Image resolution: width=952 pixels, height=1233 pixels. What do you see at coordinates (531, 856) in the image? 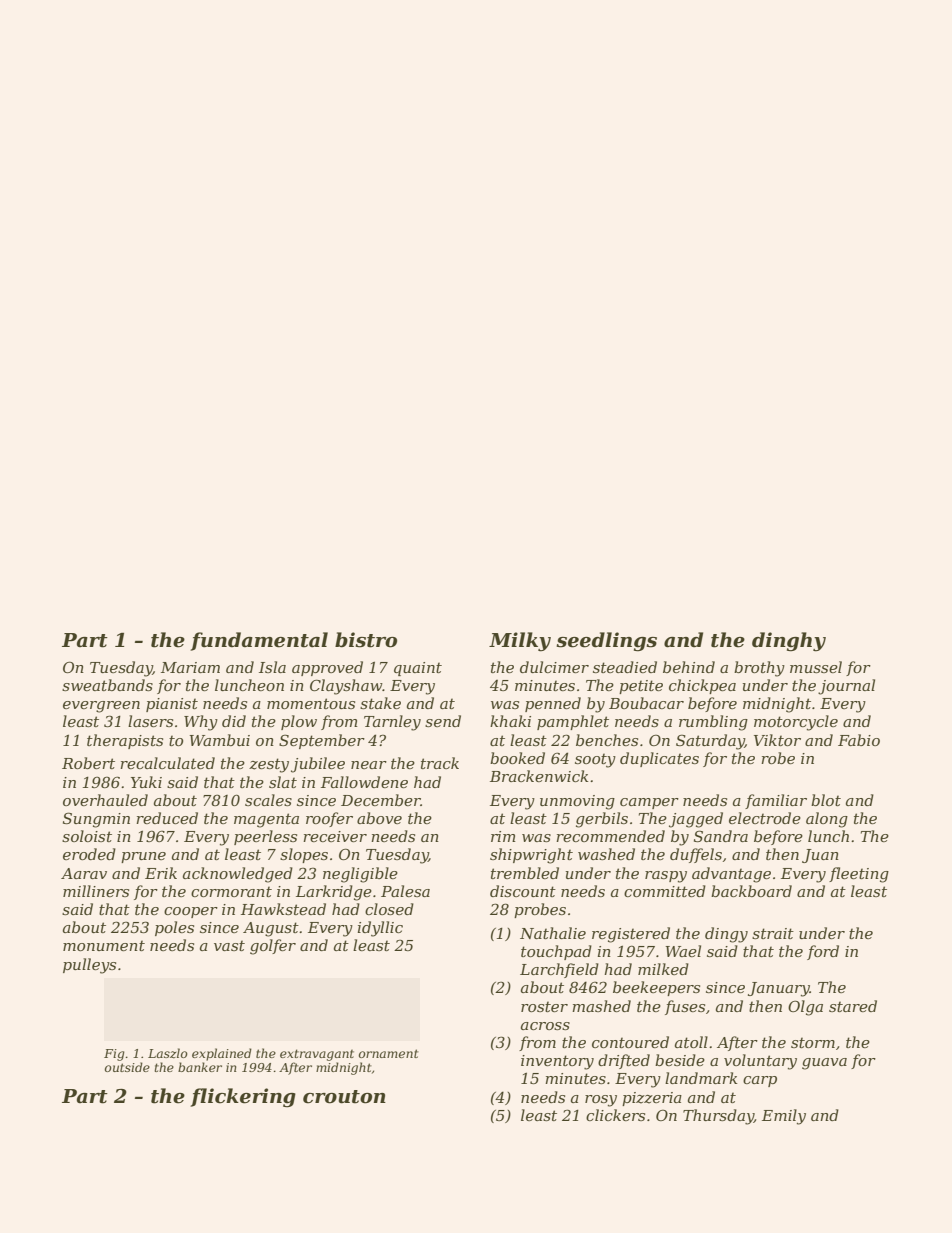
I see `shipwright` at bounding box center [531, 856].
